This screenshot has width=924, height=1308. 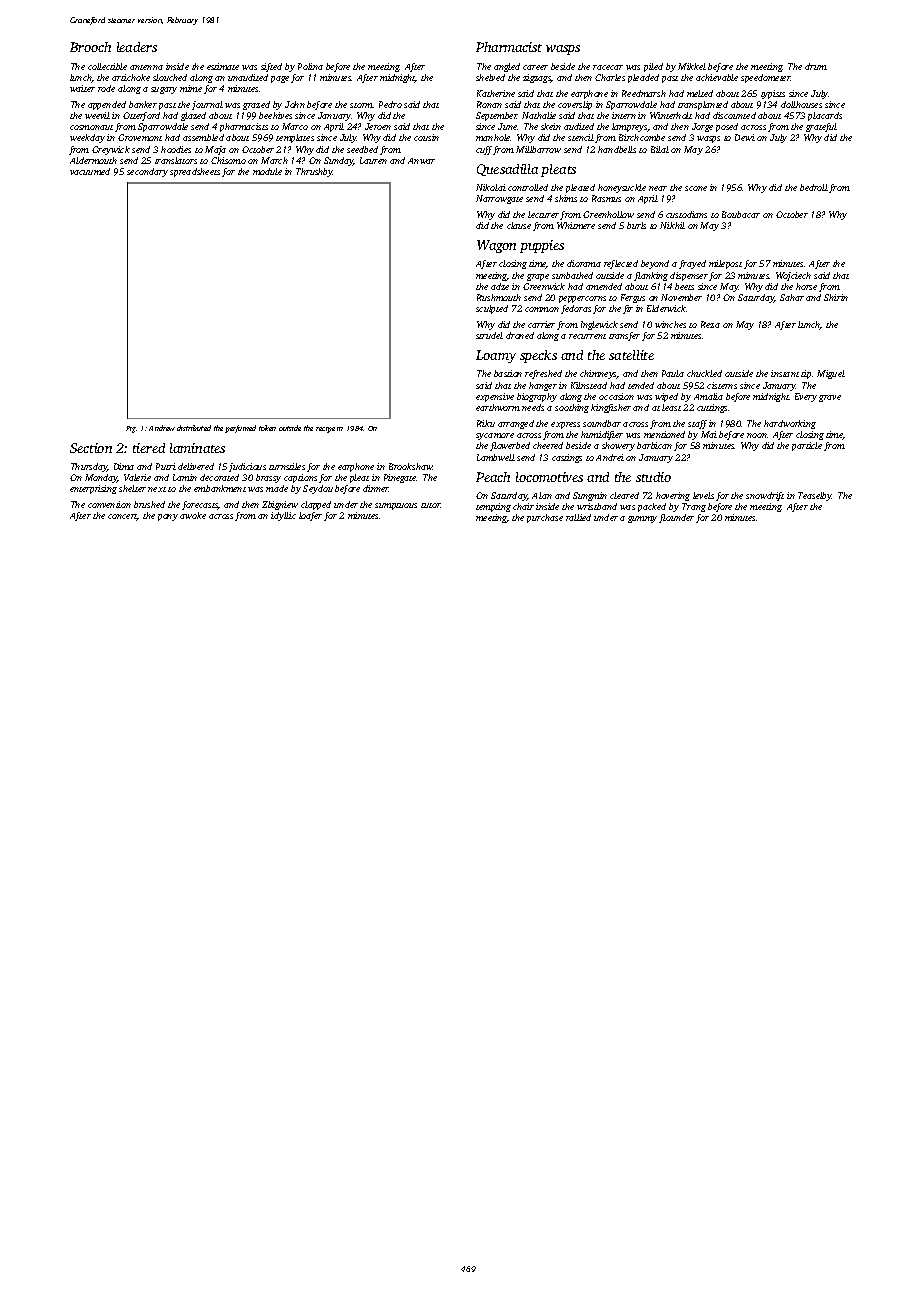 What do you see at coordinates (195, 172) in the screenshot?
I see `spreadsheets` at bounding box center [195, 172].
